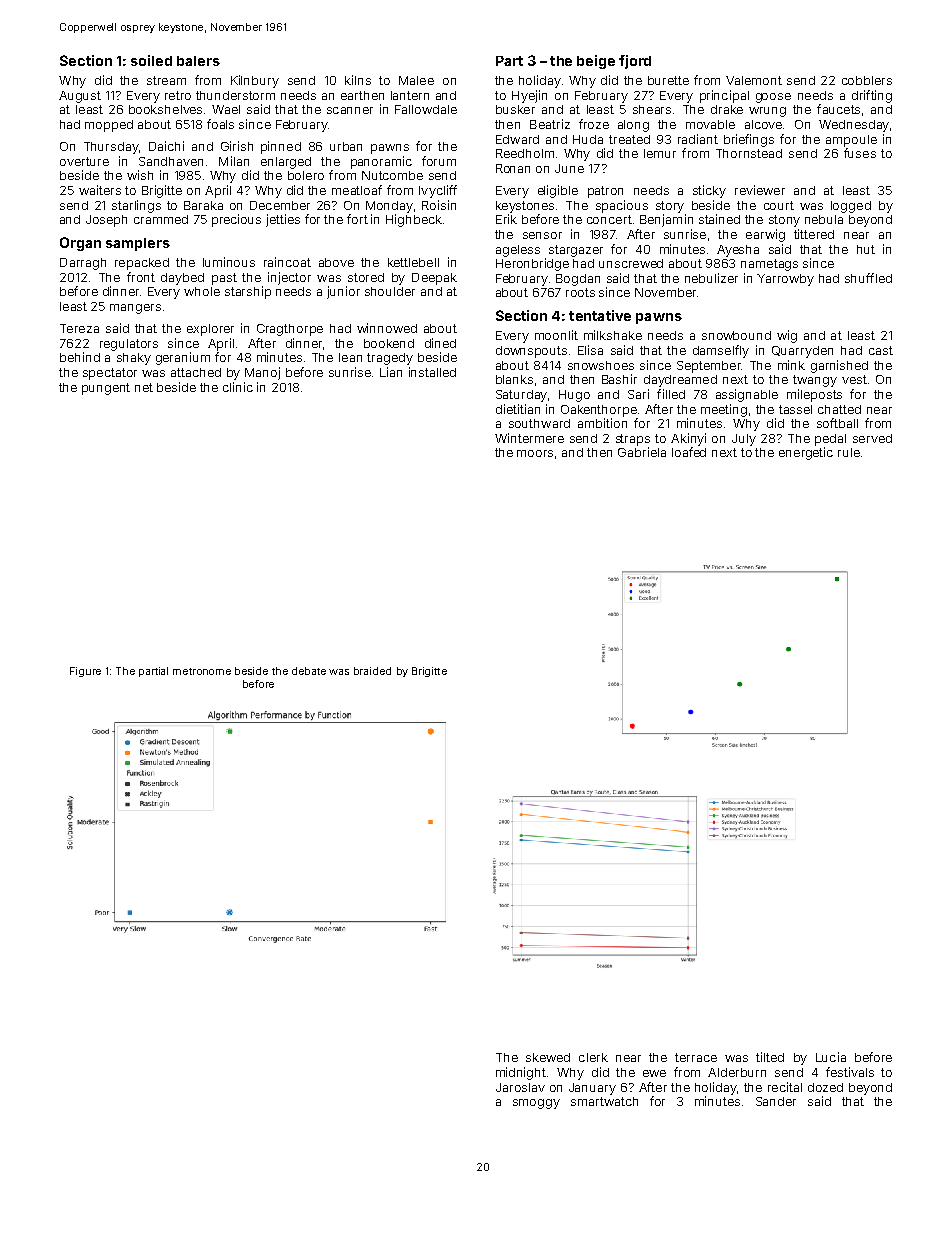 This page has width=952, height=1233. Describe the element at coordinates (689, 452) in the page. I see `loafed` at that location.
